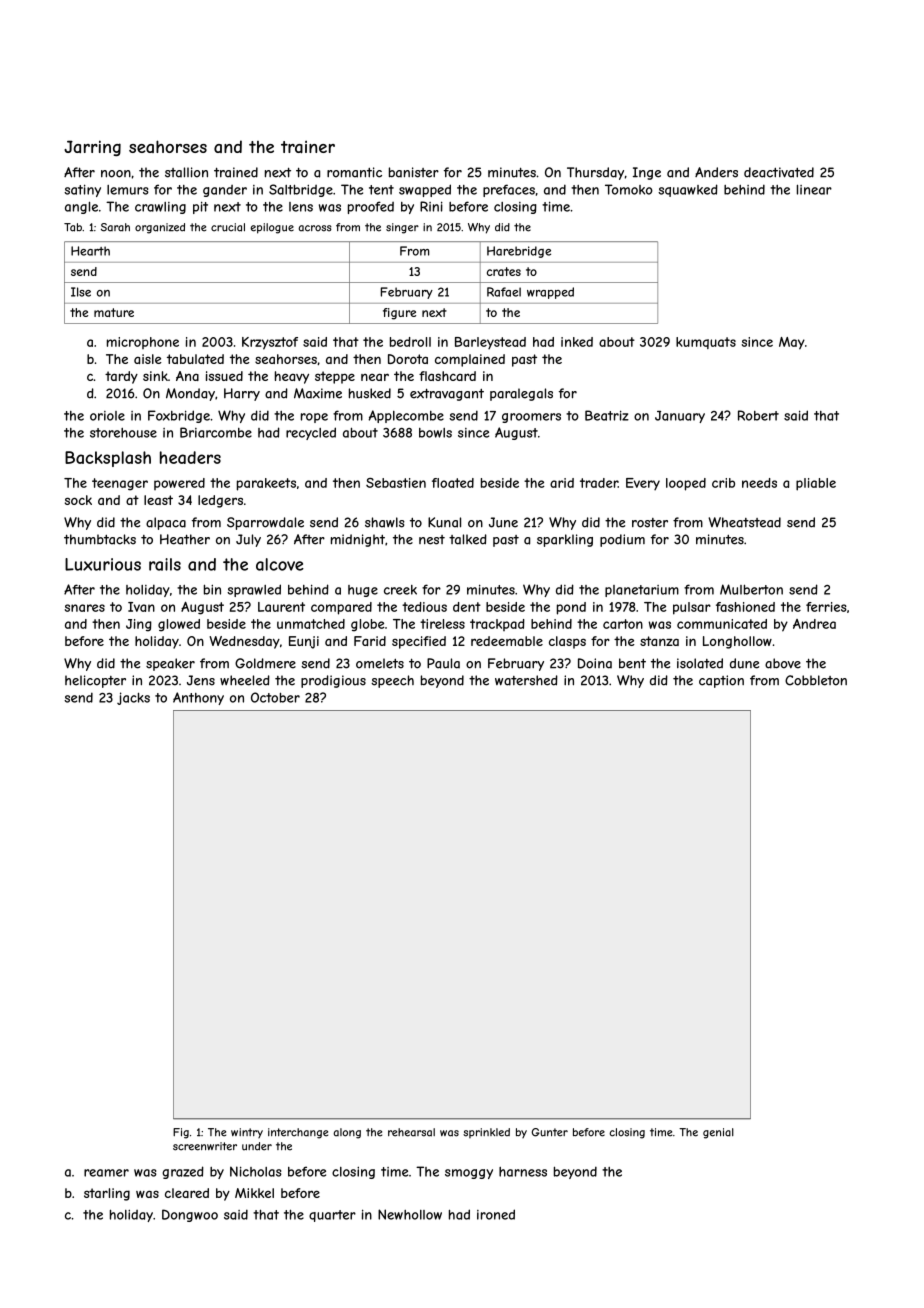 This image has height=1308, width=924. I want to click on huge, so click(363, 591).
